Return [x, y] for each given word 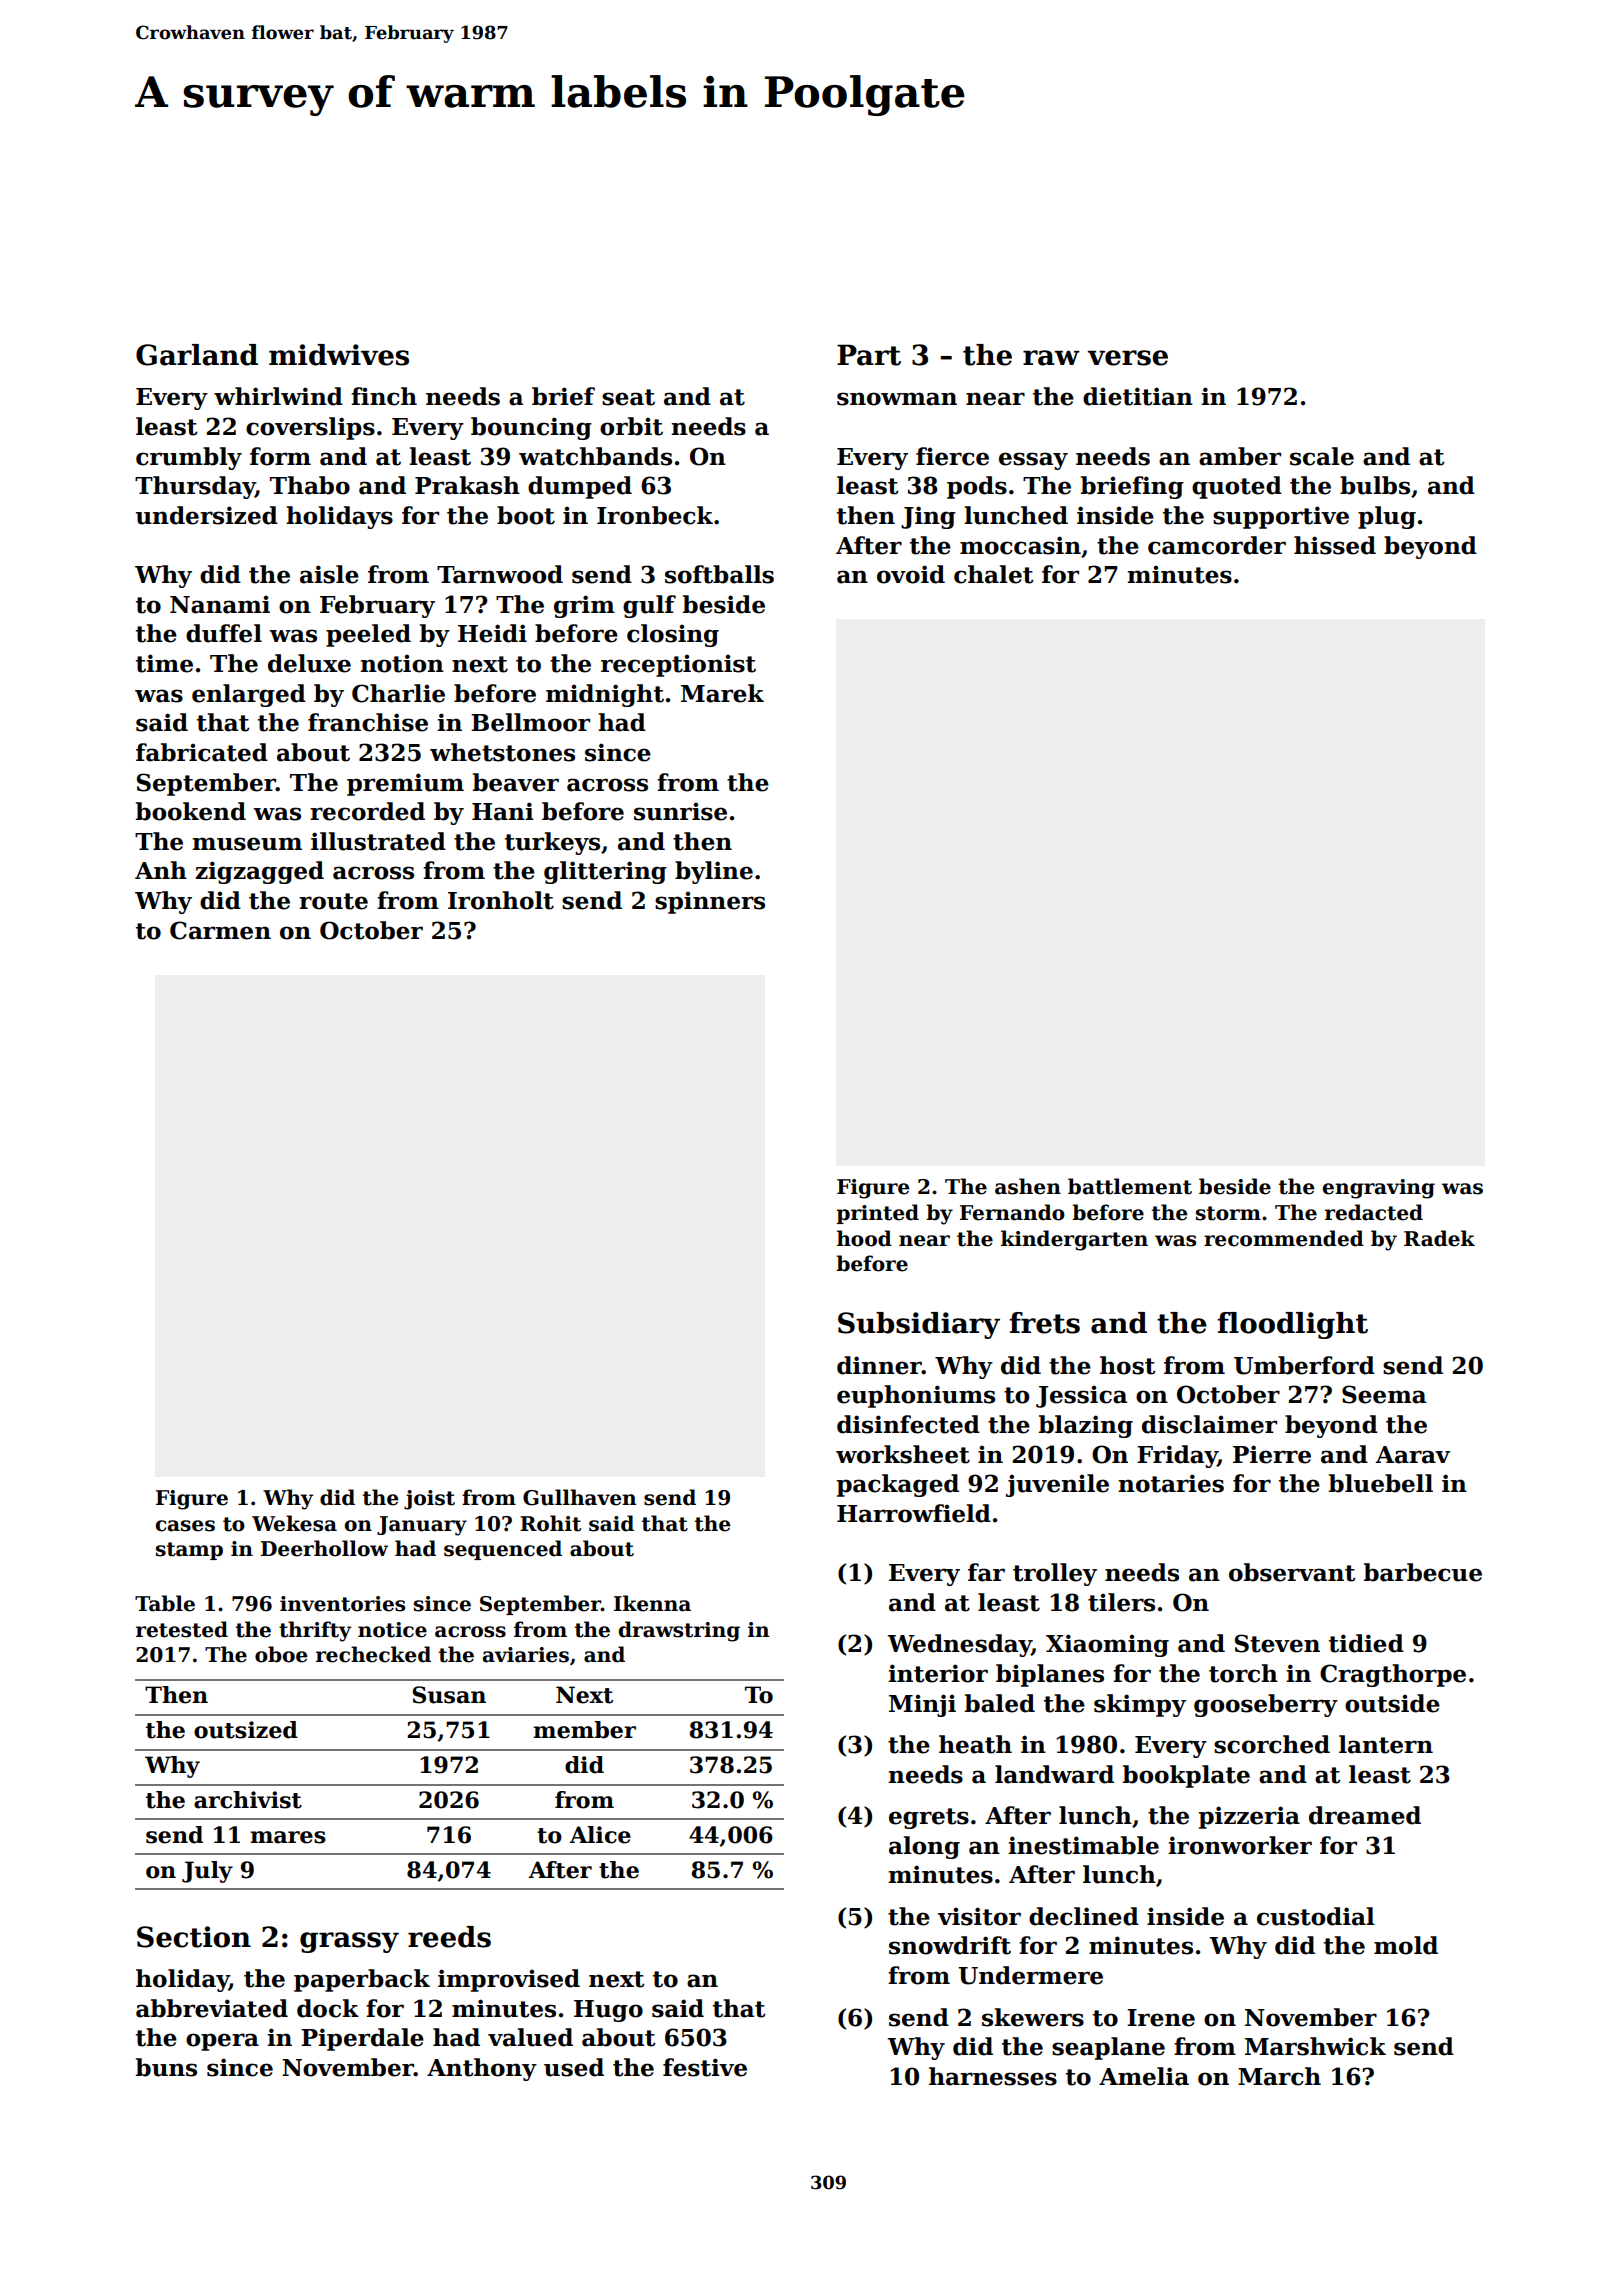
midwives [339, 355]
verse [1127, 358]
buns [166, 2067]
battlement [1130, 1186]
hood [864, 1238]
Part [869, 355]
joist [429, 1500]
